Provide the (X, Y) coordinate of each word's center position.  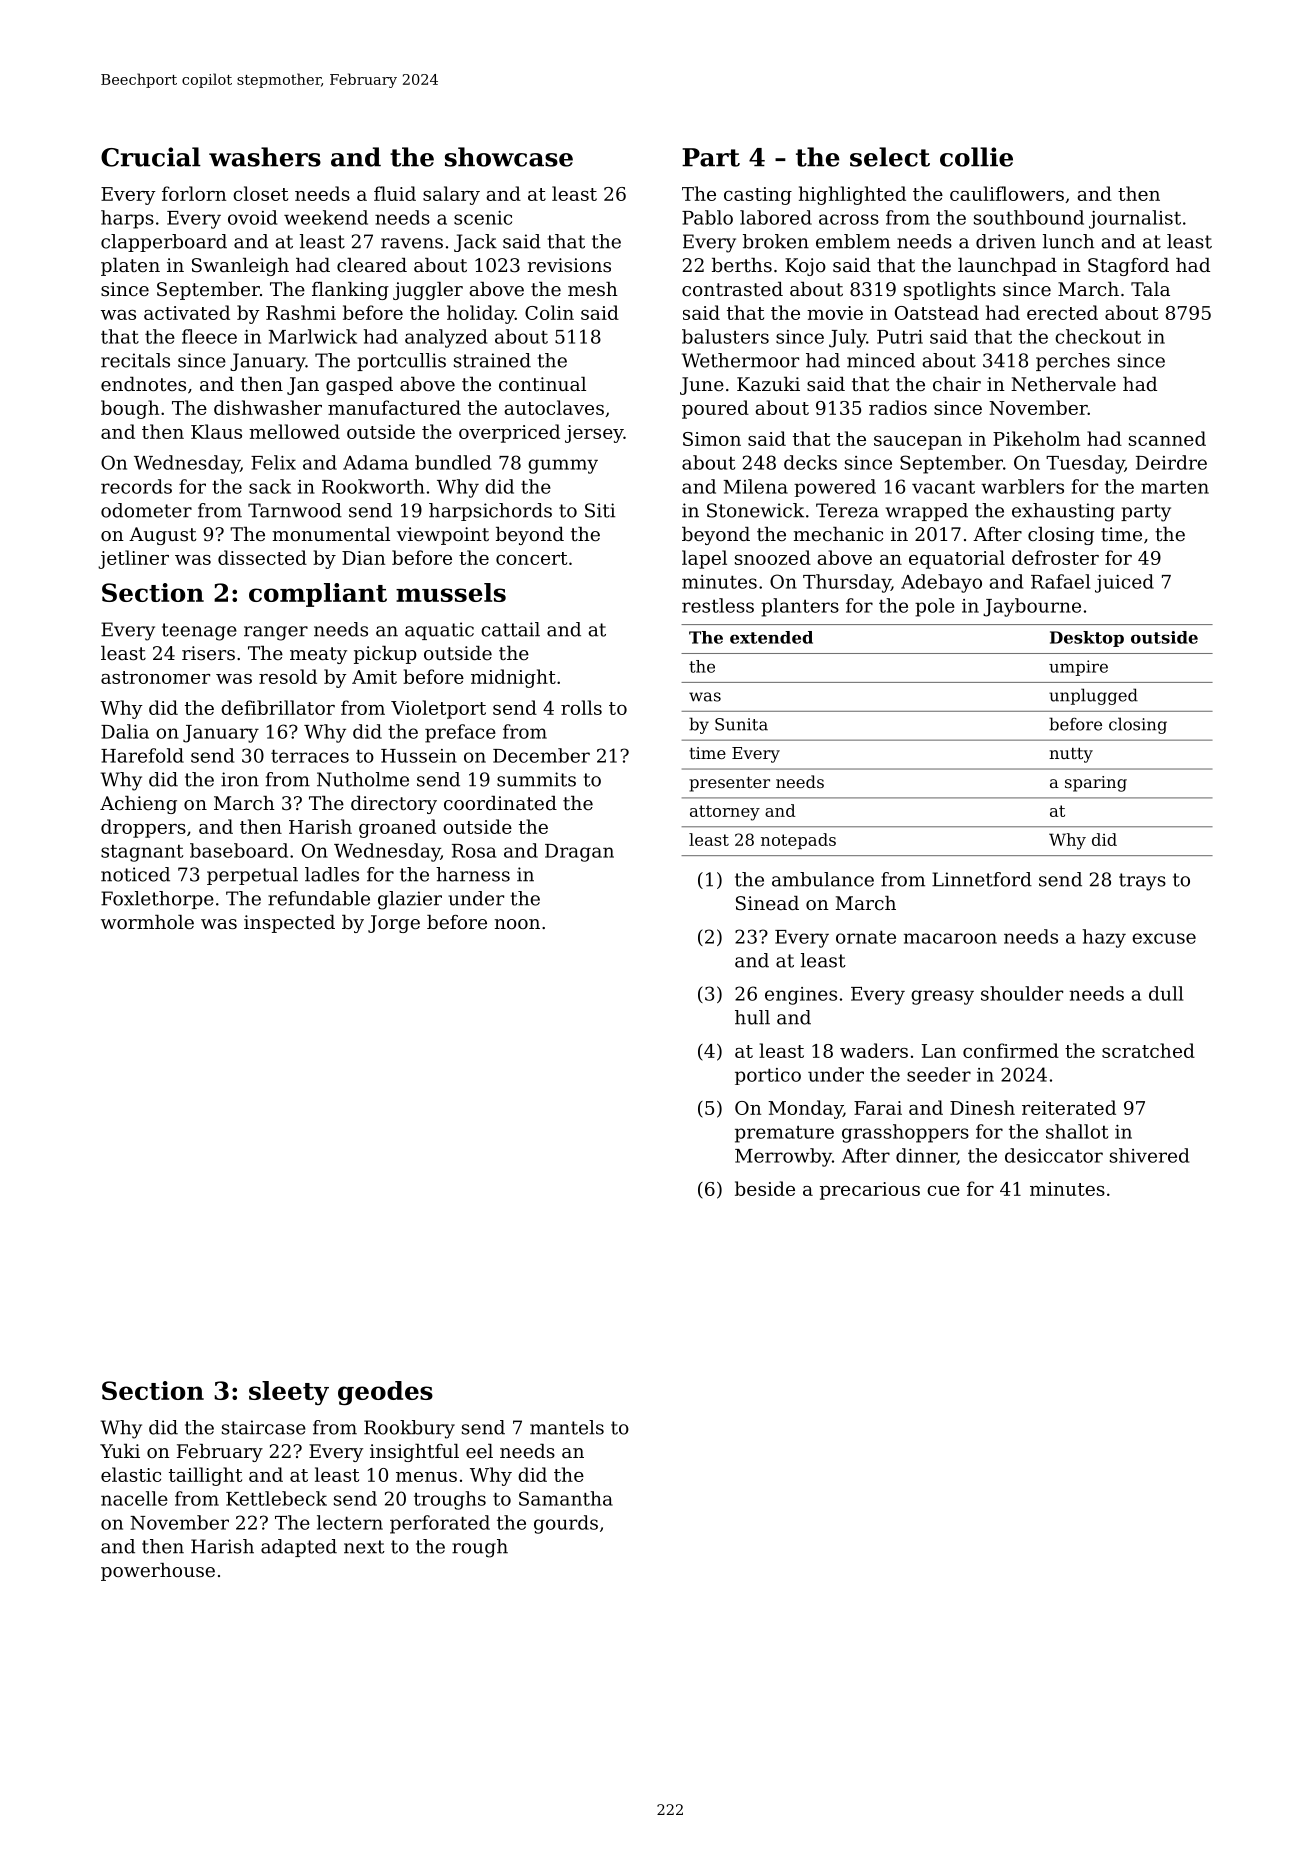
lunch (1068, 241)
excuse (1164, 938)
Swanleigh (240, 267)
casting (758, 196)
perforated (440, 1524)
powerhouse (158, 1572)
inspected (289, 924)
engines (801, 996)
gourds (566, 1524)
